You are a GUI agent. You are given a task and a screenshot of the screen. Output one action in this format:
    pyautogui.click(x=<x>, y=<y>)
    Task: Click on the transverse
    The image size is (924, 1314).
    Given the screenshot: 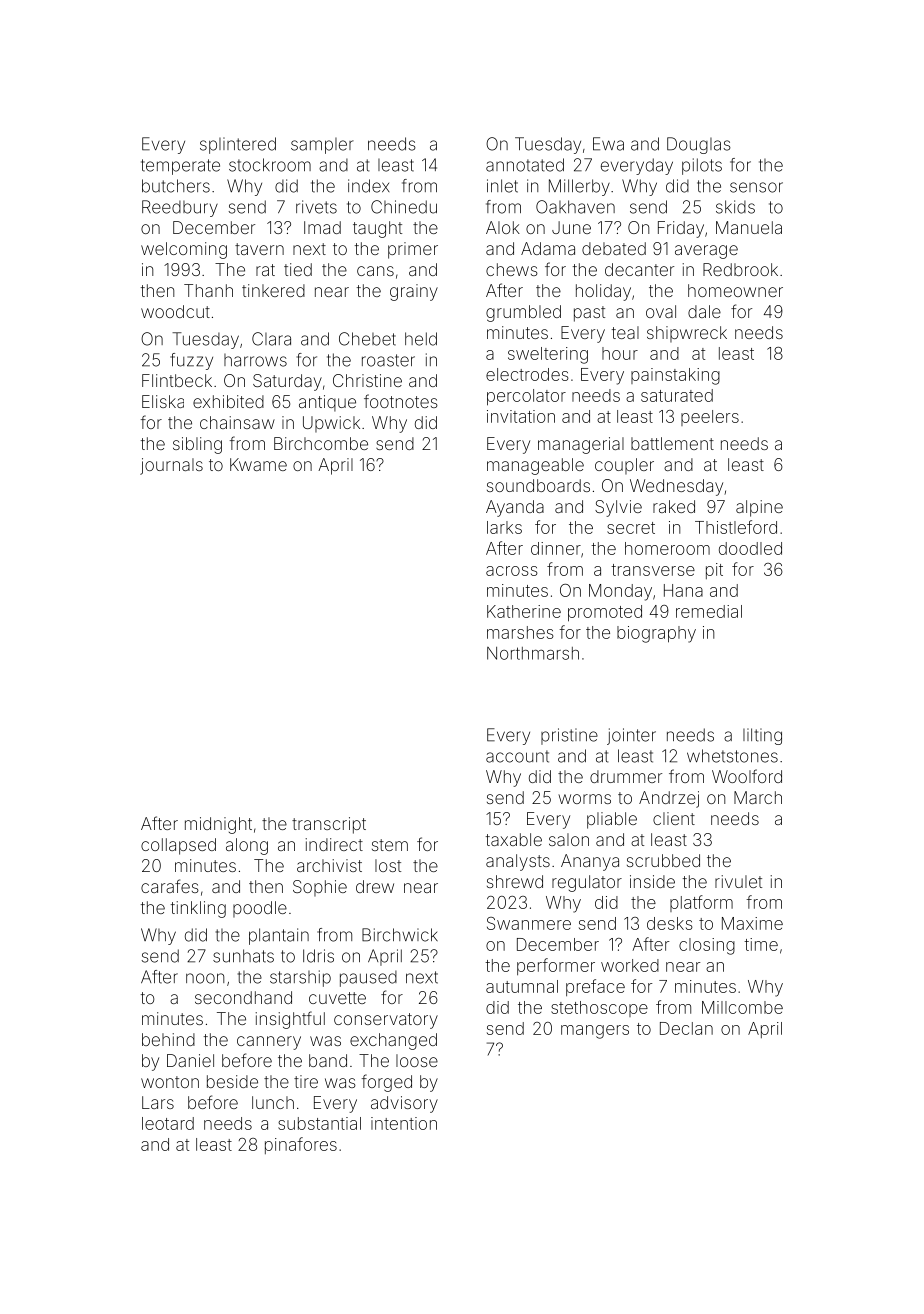 What is the action you would take?
    pyautogui.click(x=653, y=570)
